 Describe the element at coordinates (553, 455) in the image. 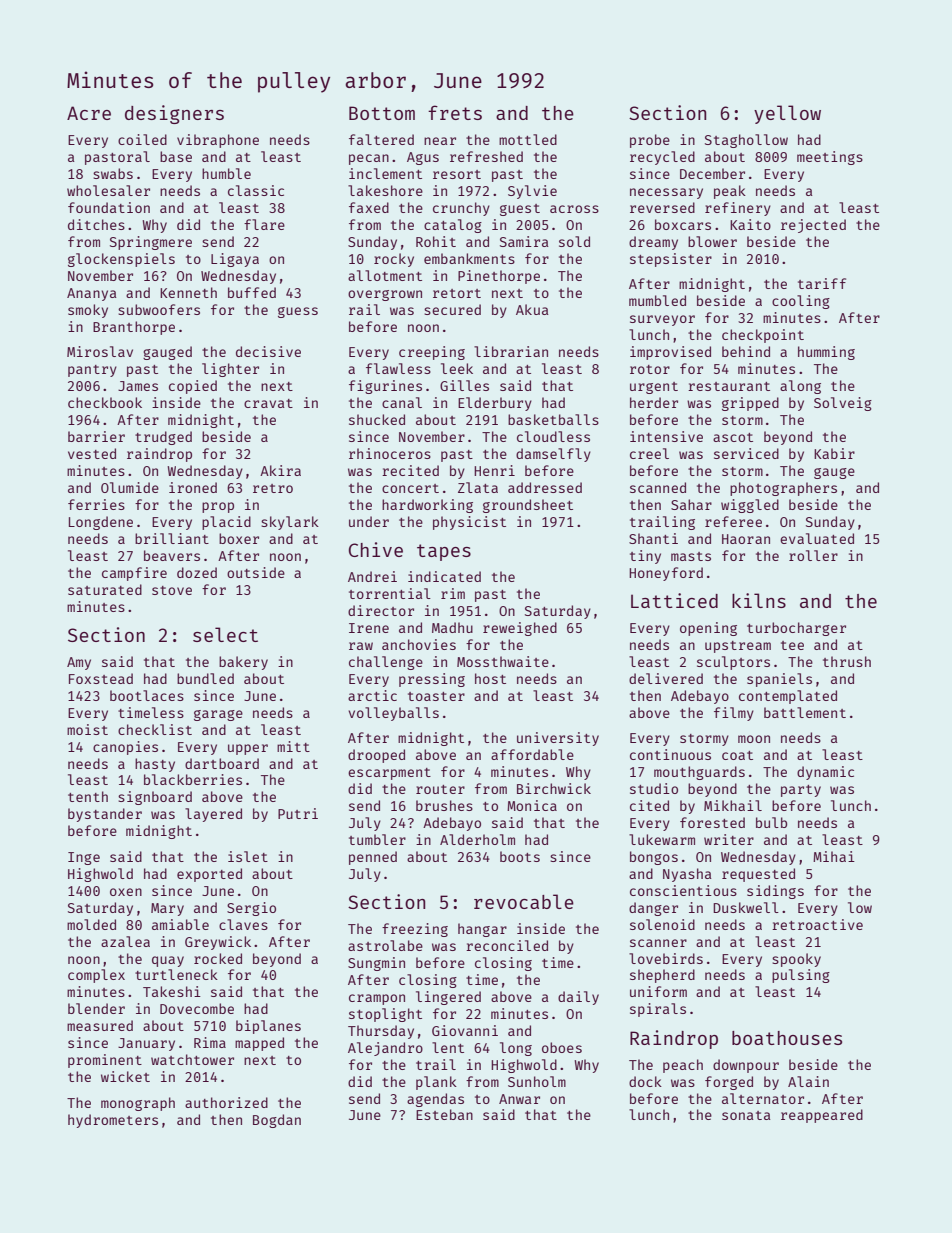

I see `damselfly` at that location.
